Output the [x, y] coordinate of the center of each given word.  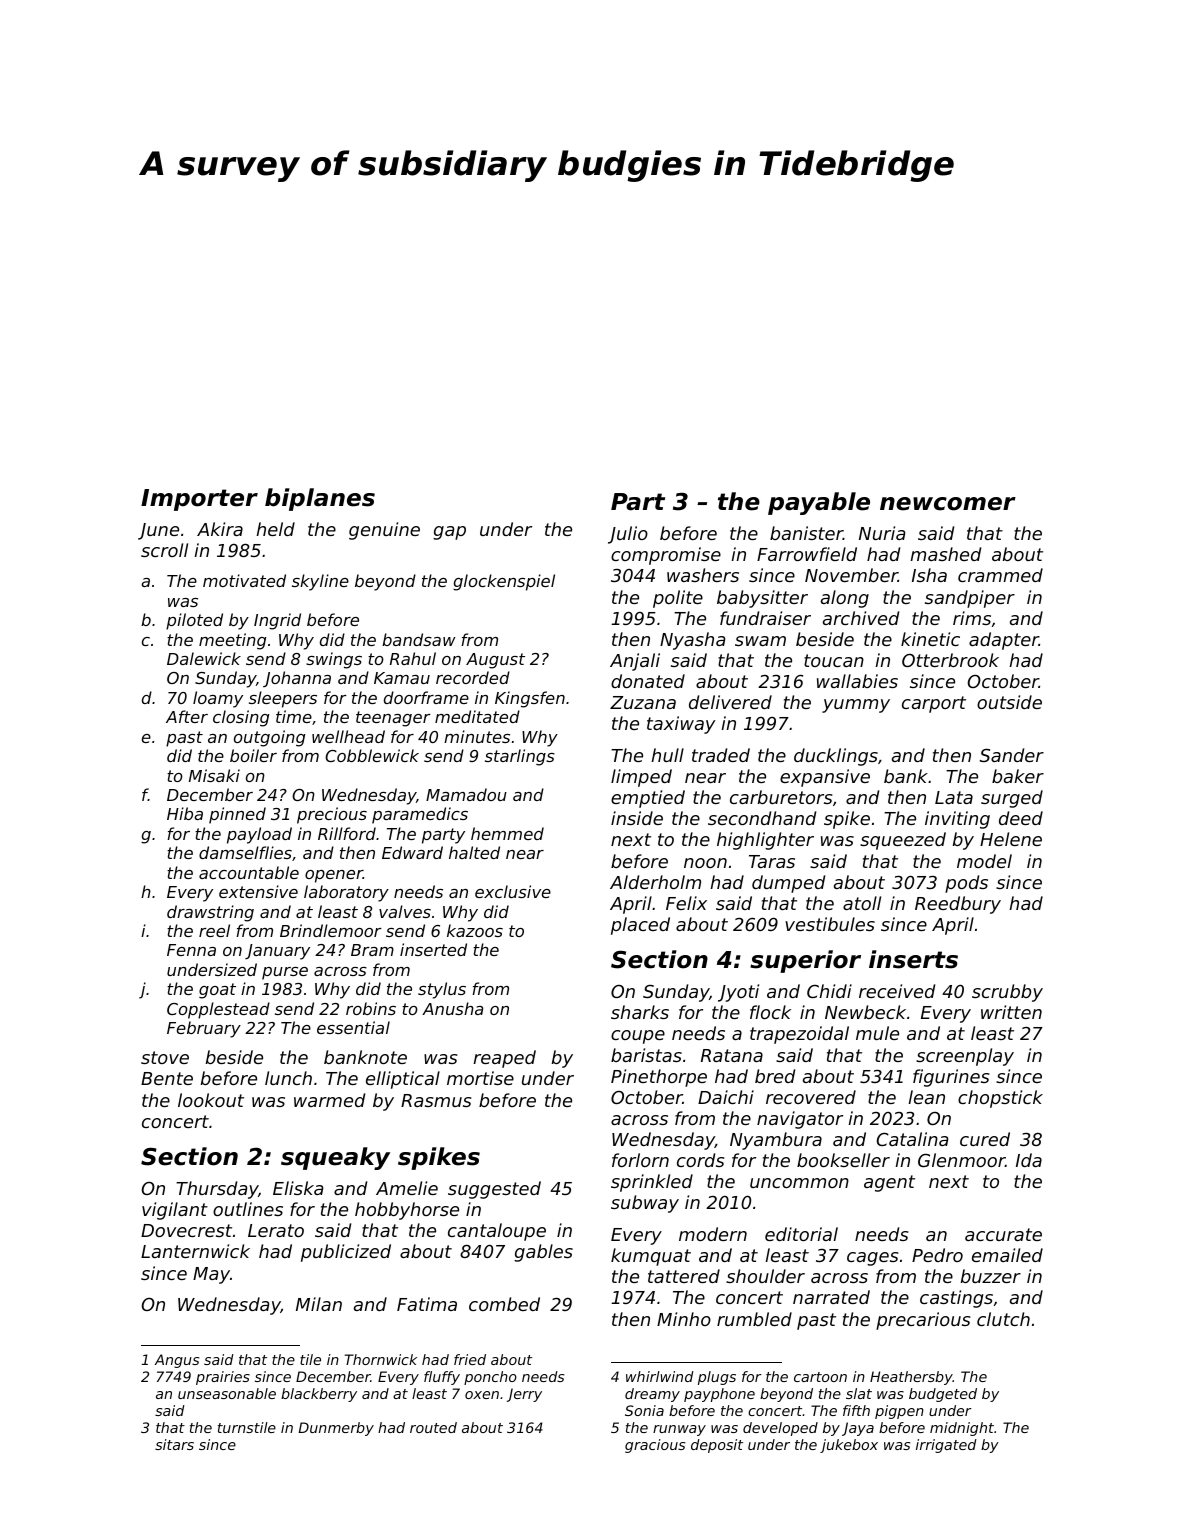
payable [819, 503]
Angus [177, 1361]
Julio [628, 535]
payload [259, 835]
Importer [199, 500]
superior [805, 961]
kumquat [651, 1257]
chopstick [1000, 1099]
